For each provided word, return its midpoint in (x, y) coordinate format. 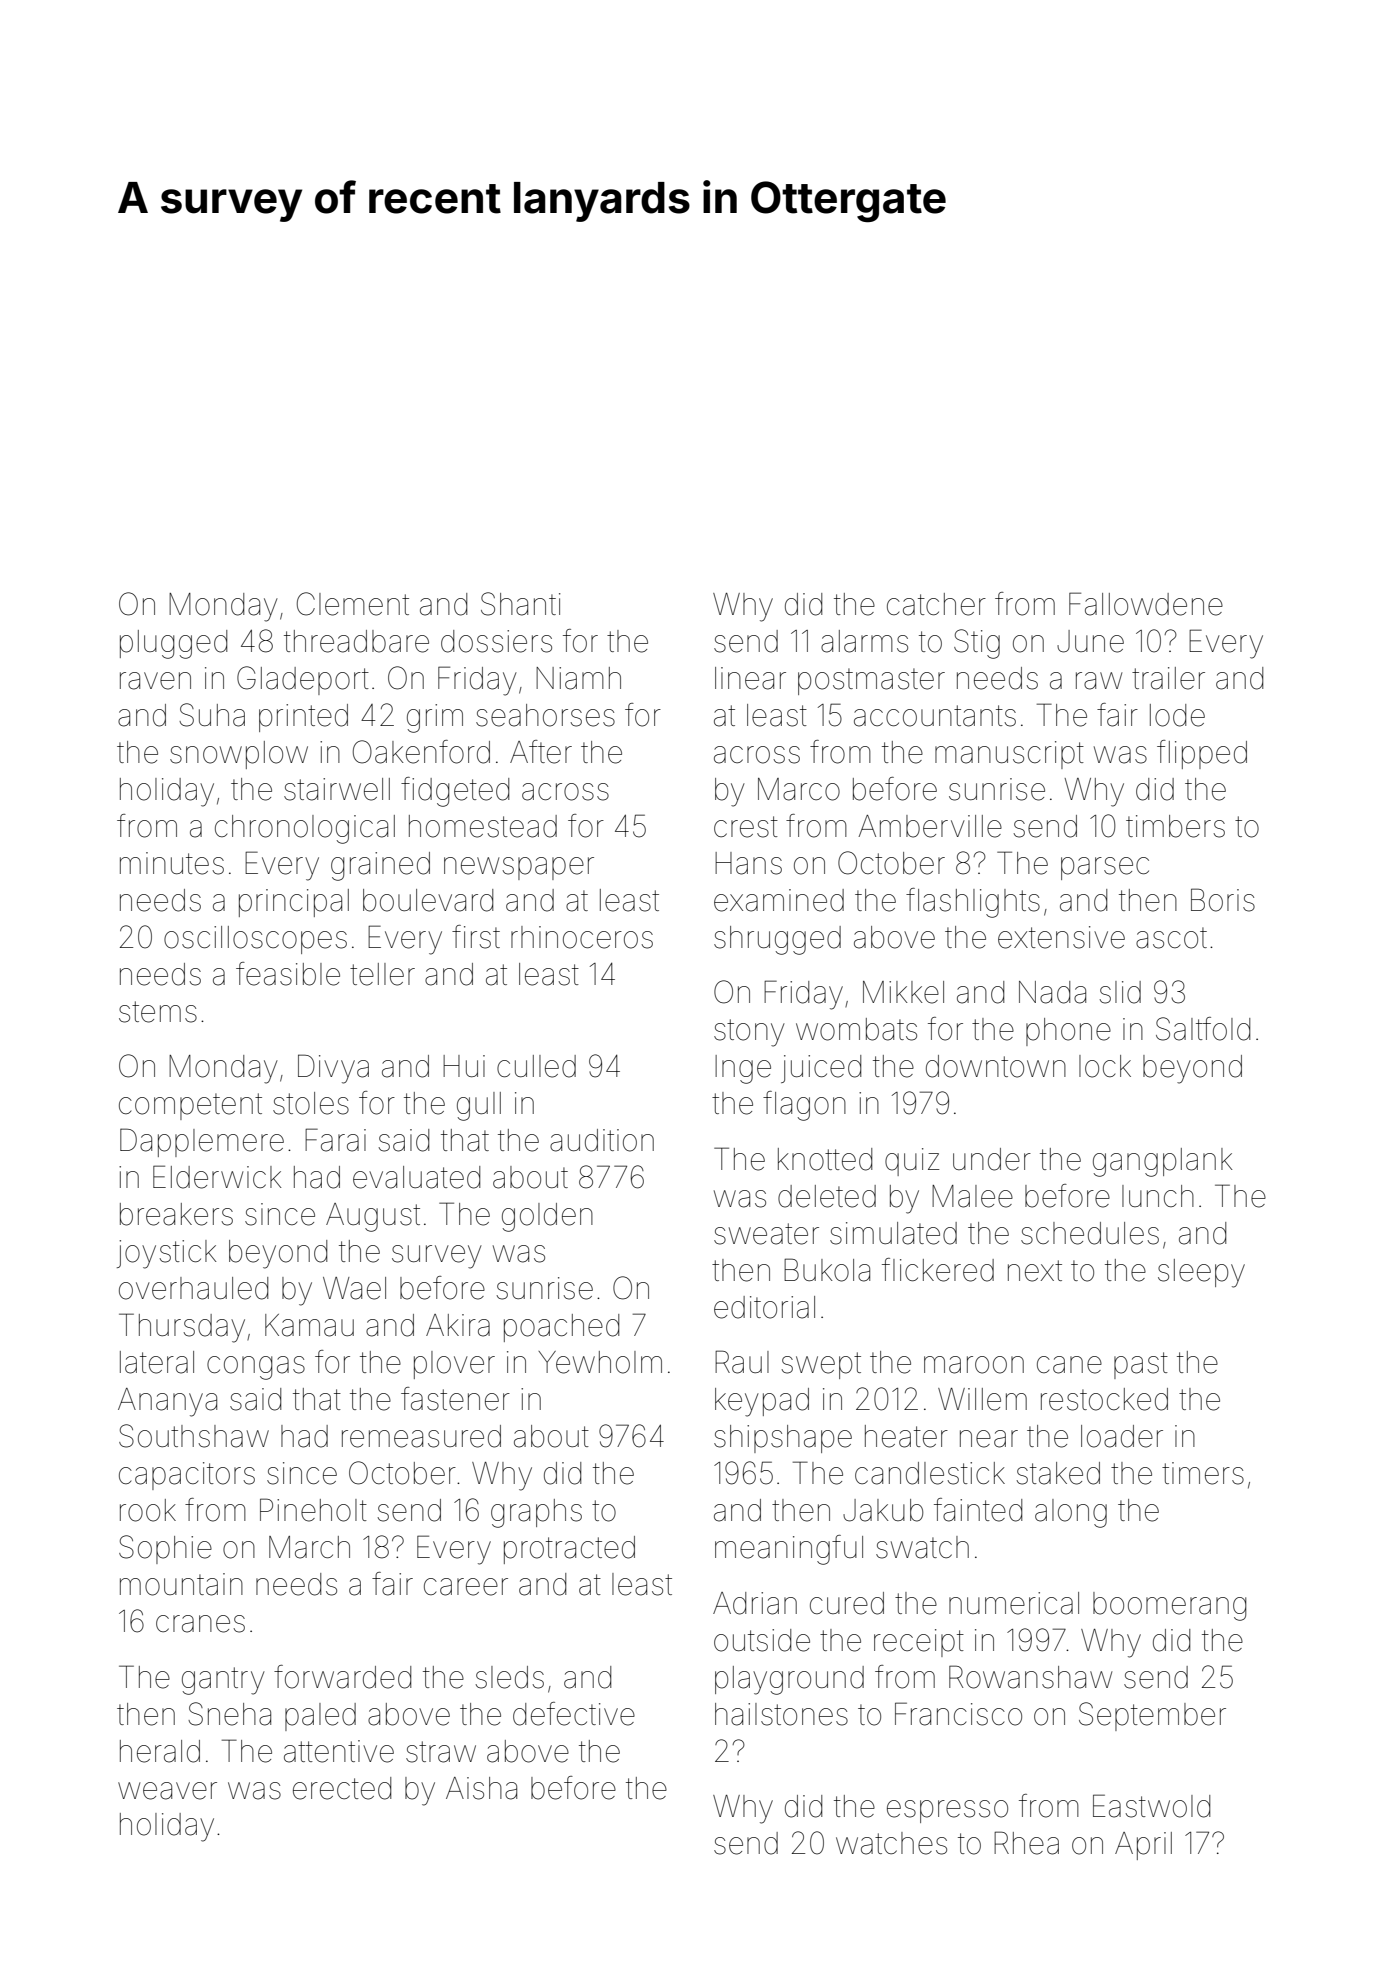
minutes (172, 863)
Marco (799, 789)
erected (342, 1788)
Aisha (481, 1788)
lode (1177, 715)
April (1143, 1846)
